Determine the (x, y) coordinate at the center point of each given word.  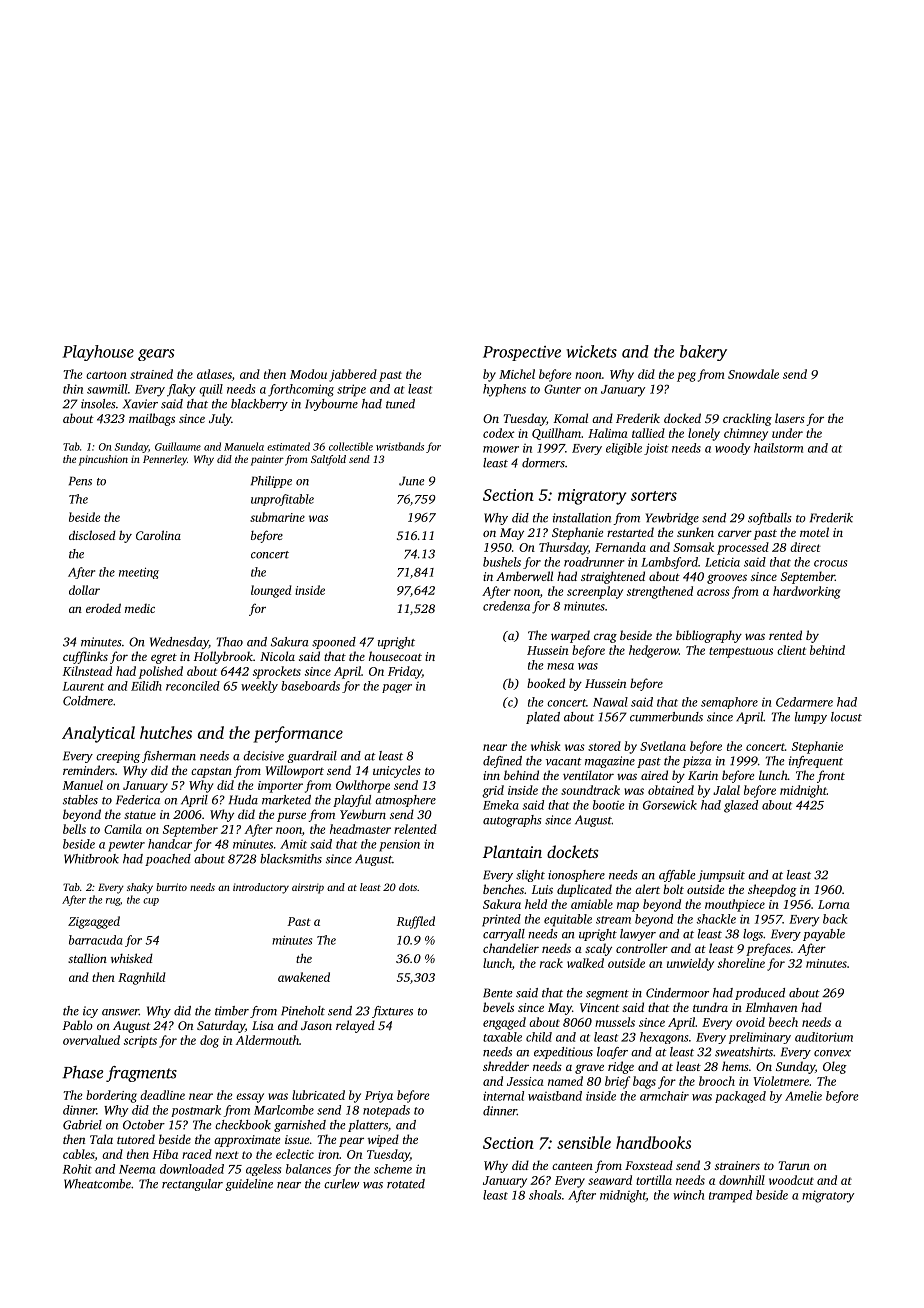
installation (582, 518)
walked (585, 963)
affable (677, 876)
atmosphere (405, 801)
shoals (545, 1195)
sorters (654, 496)
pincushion (103, 460)
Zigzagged (94, 922)
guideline (249, 1185)
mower (501, 449)
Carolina (158, 535)
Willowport (295, 771)
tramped (730, 1196)
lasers (790, 418)
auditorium (824, 1037)
